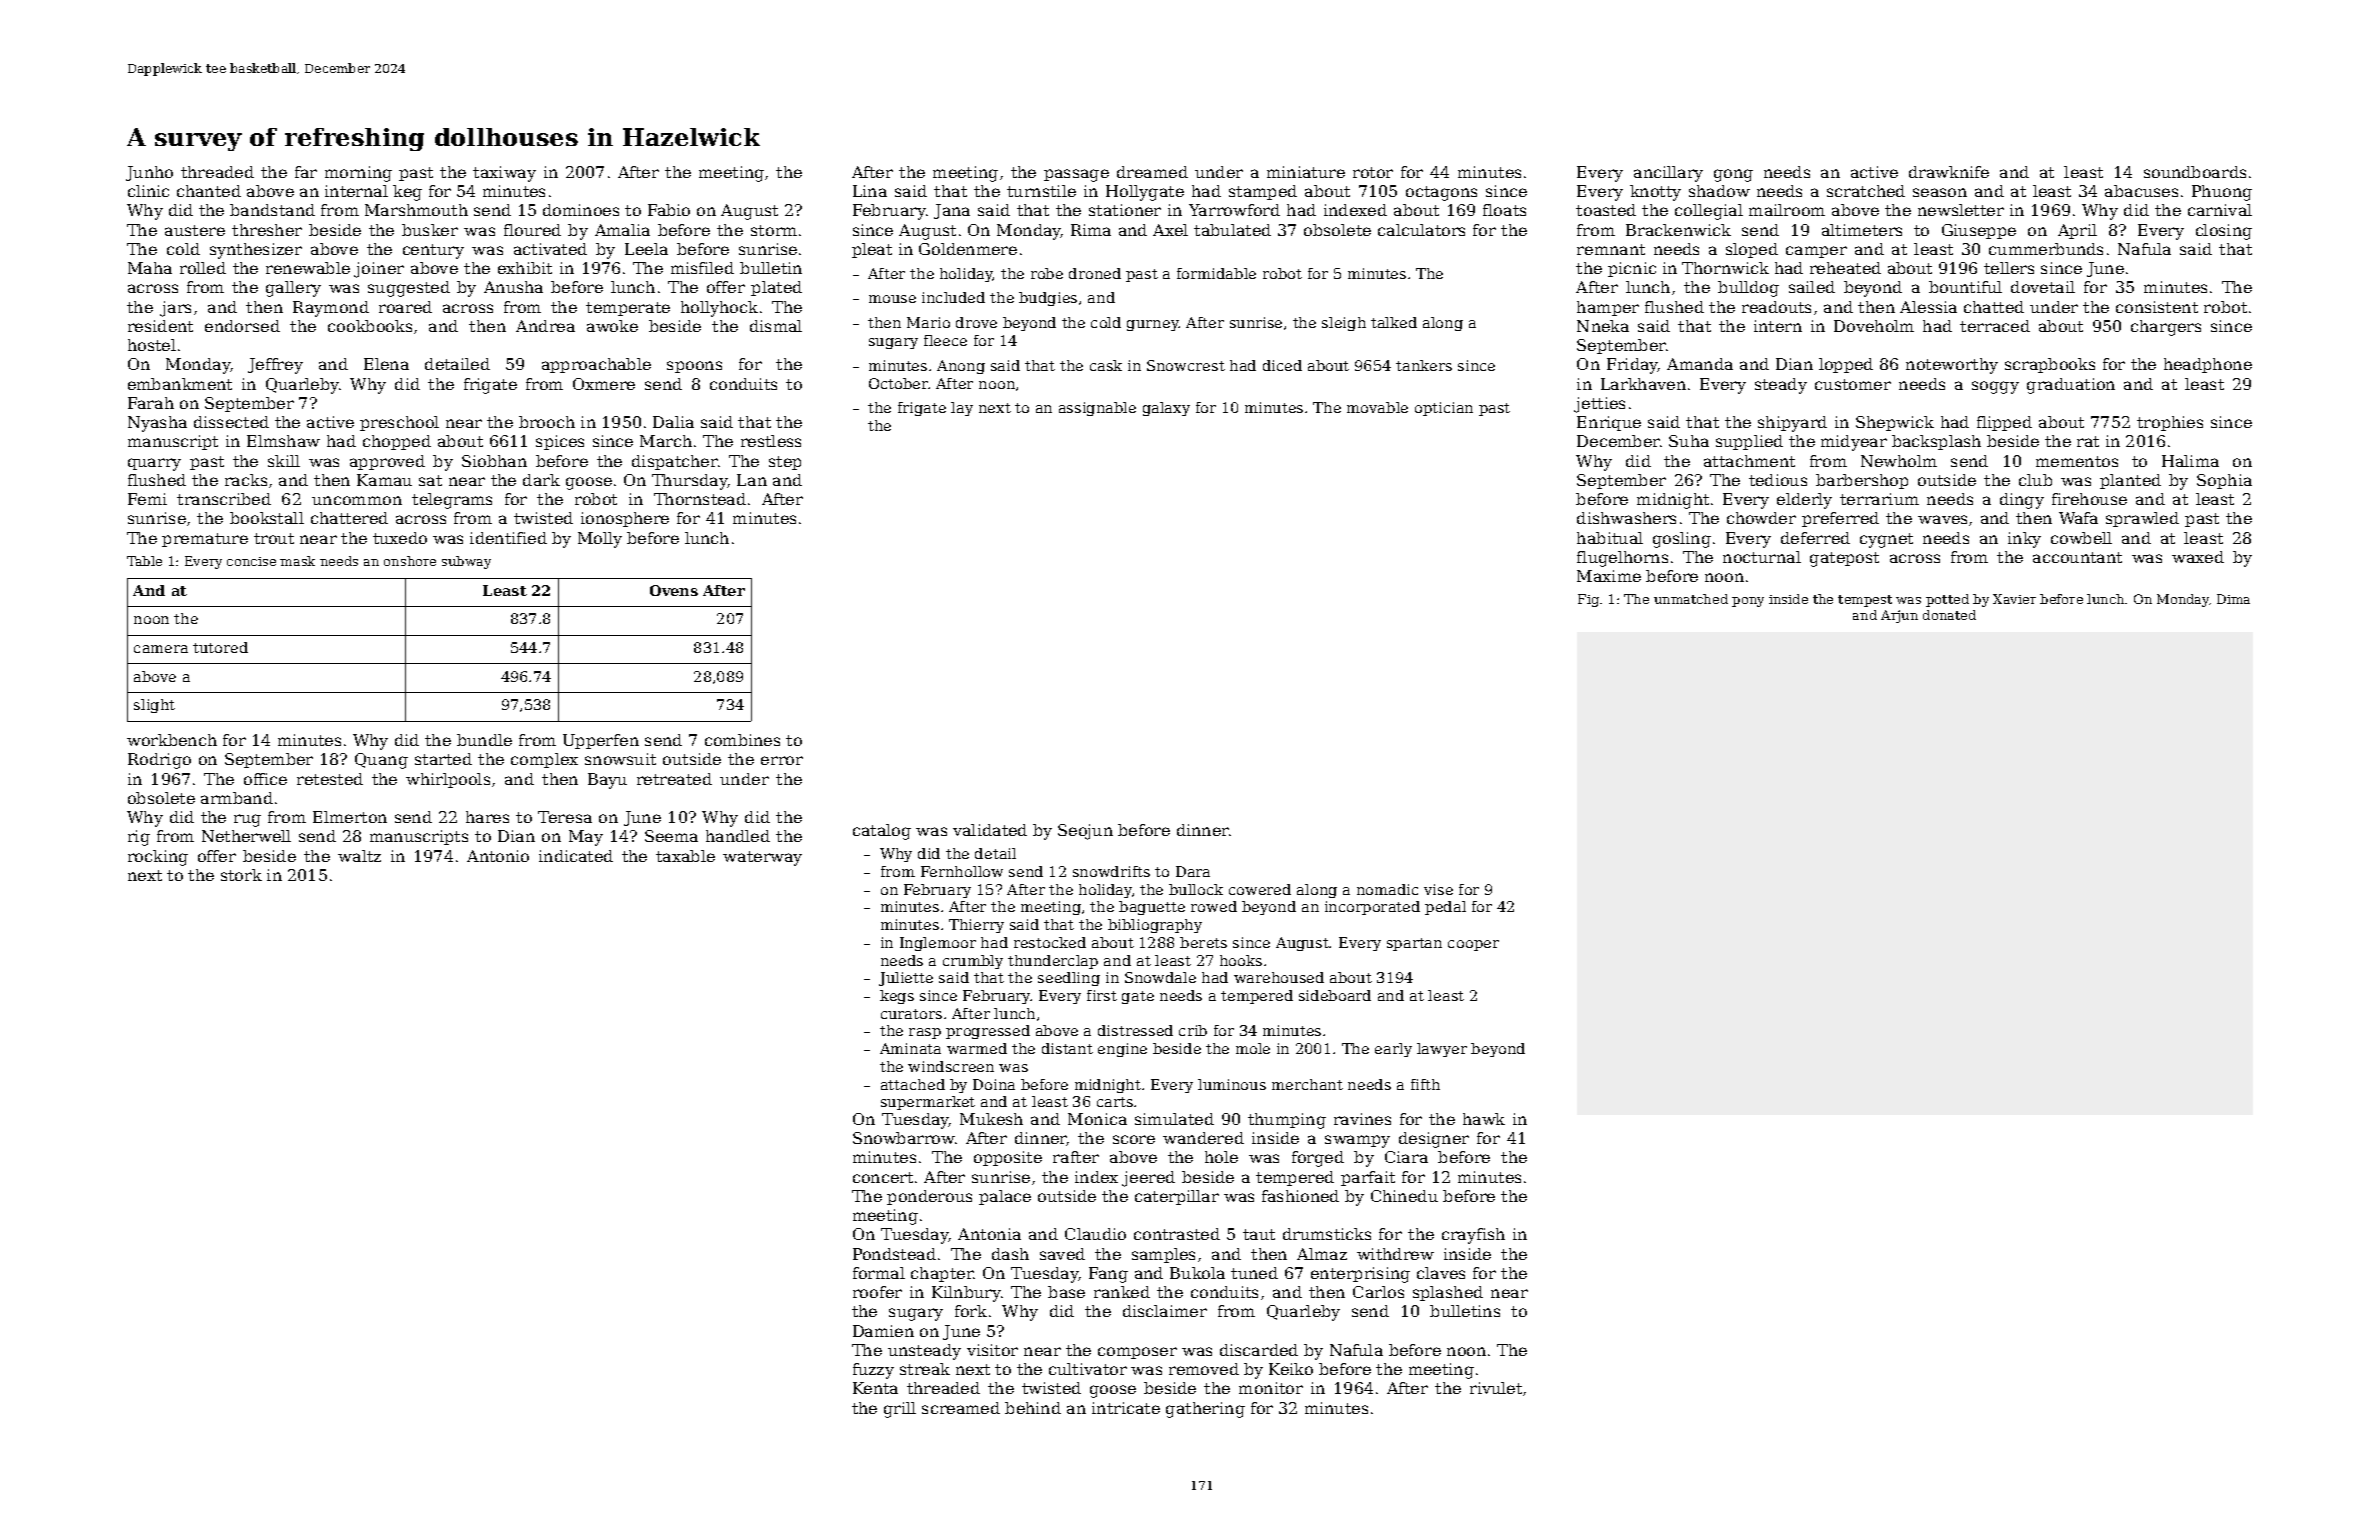  Describe the element at coordinates (1994, 307) in the screenshot. I see `chatted` at that location.
